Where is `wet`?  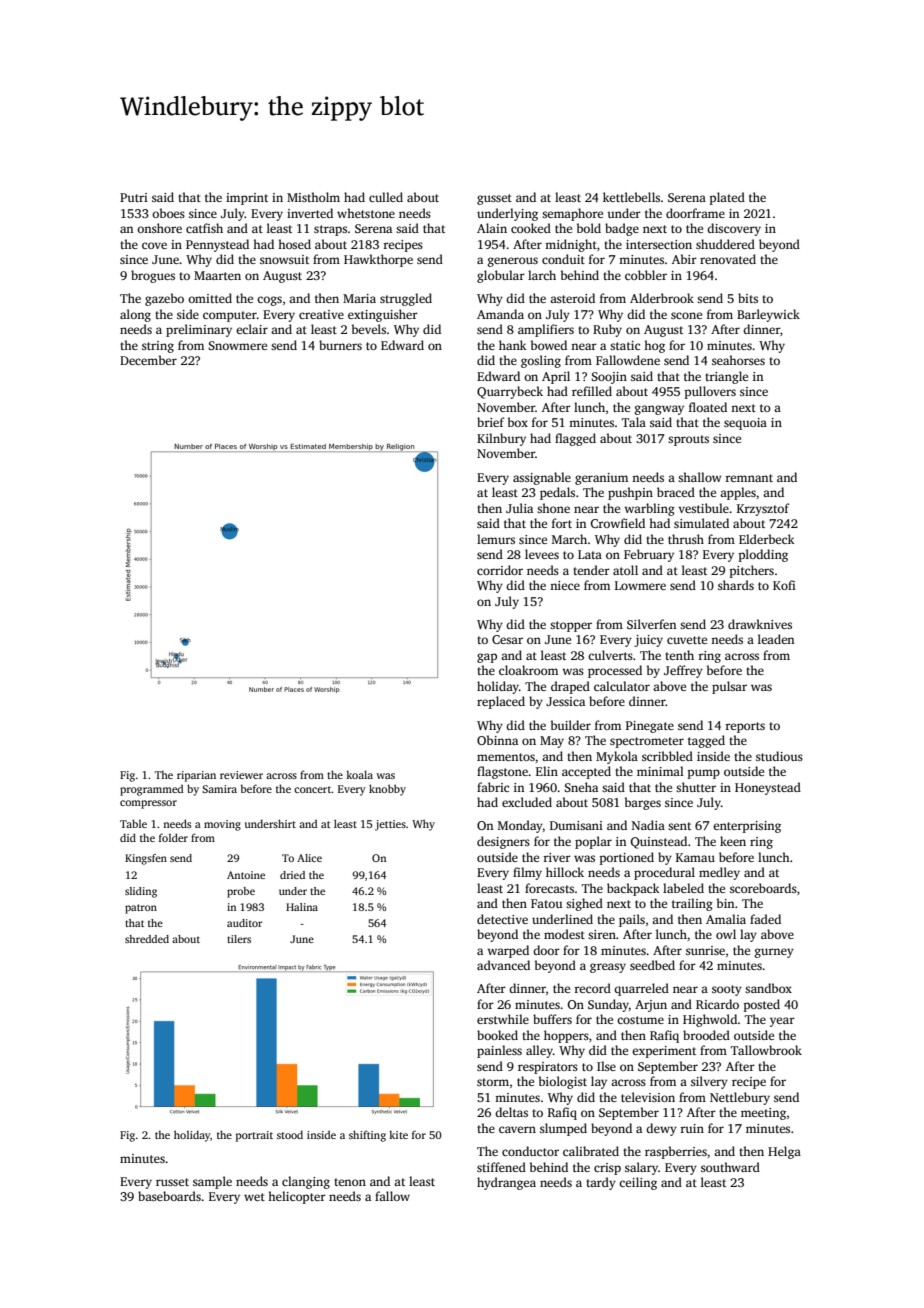 wet is located at coordinates (254, 1197).
